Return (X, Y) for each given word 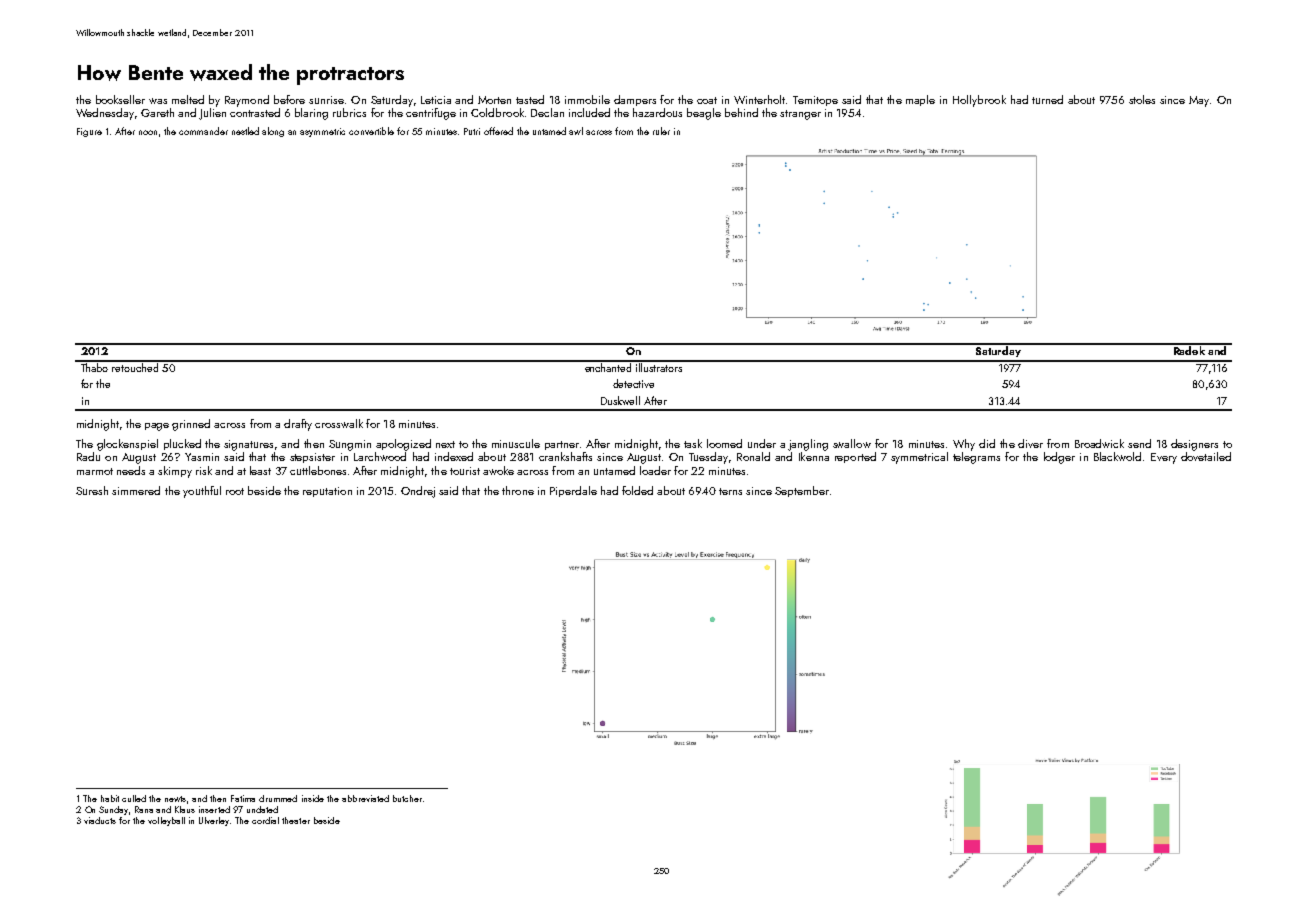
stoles (1142, 99)
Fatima (243, 798)
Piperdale (573, 491)
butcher (407, 798)
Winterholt (759, 99)
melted (188, 99)
